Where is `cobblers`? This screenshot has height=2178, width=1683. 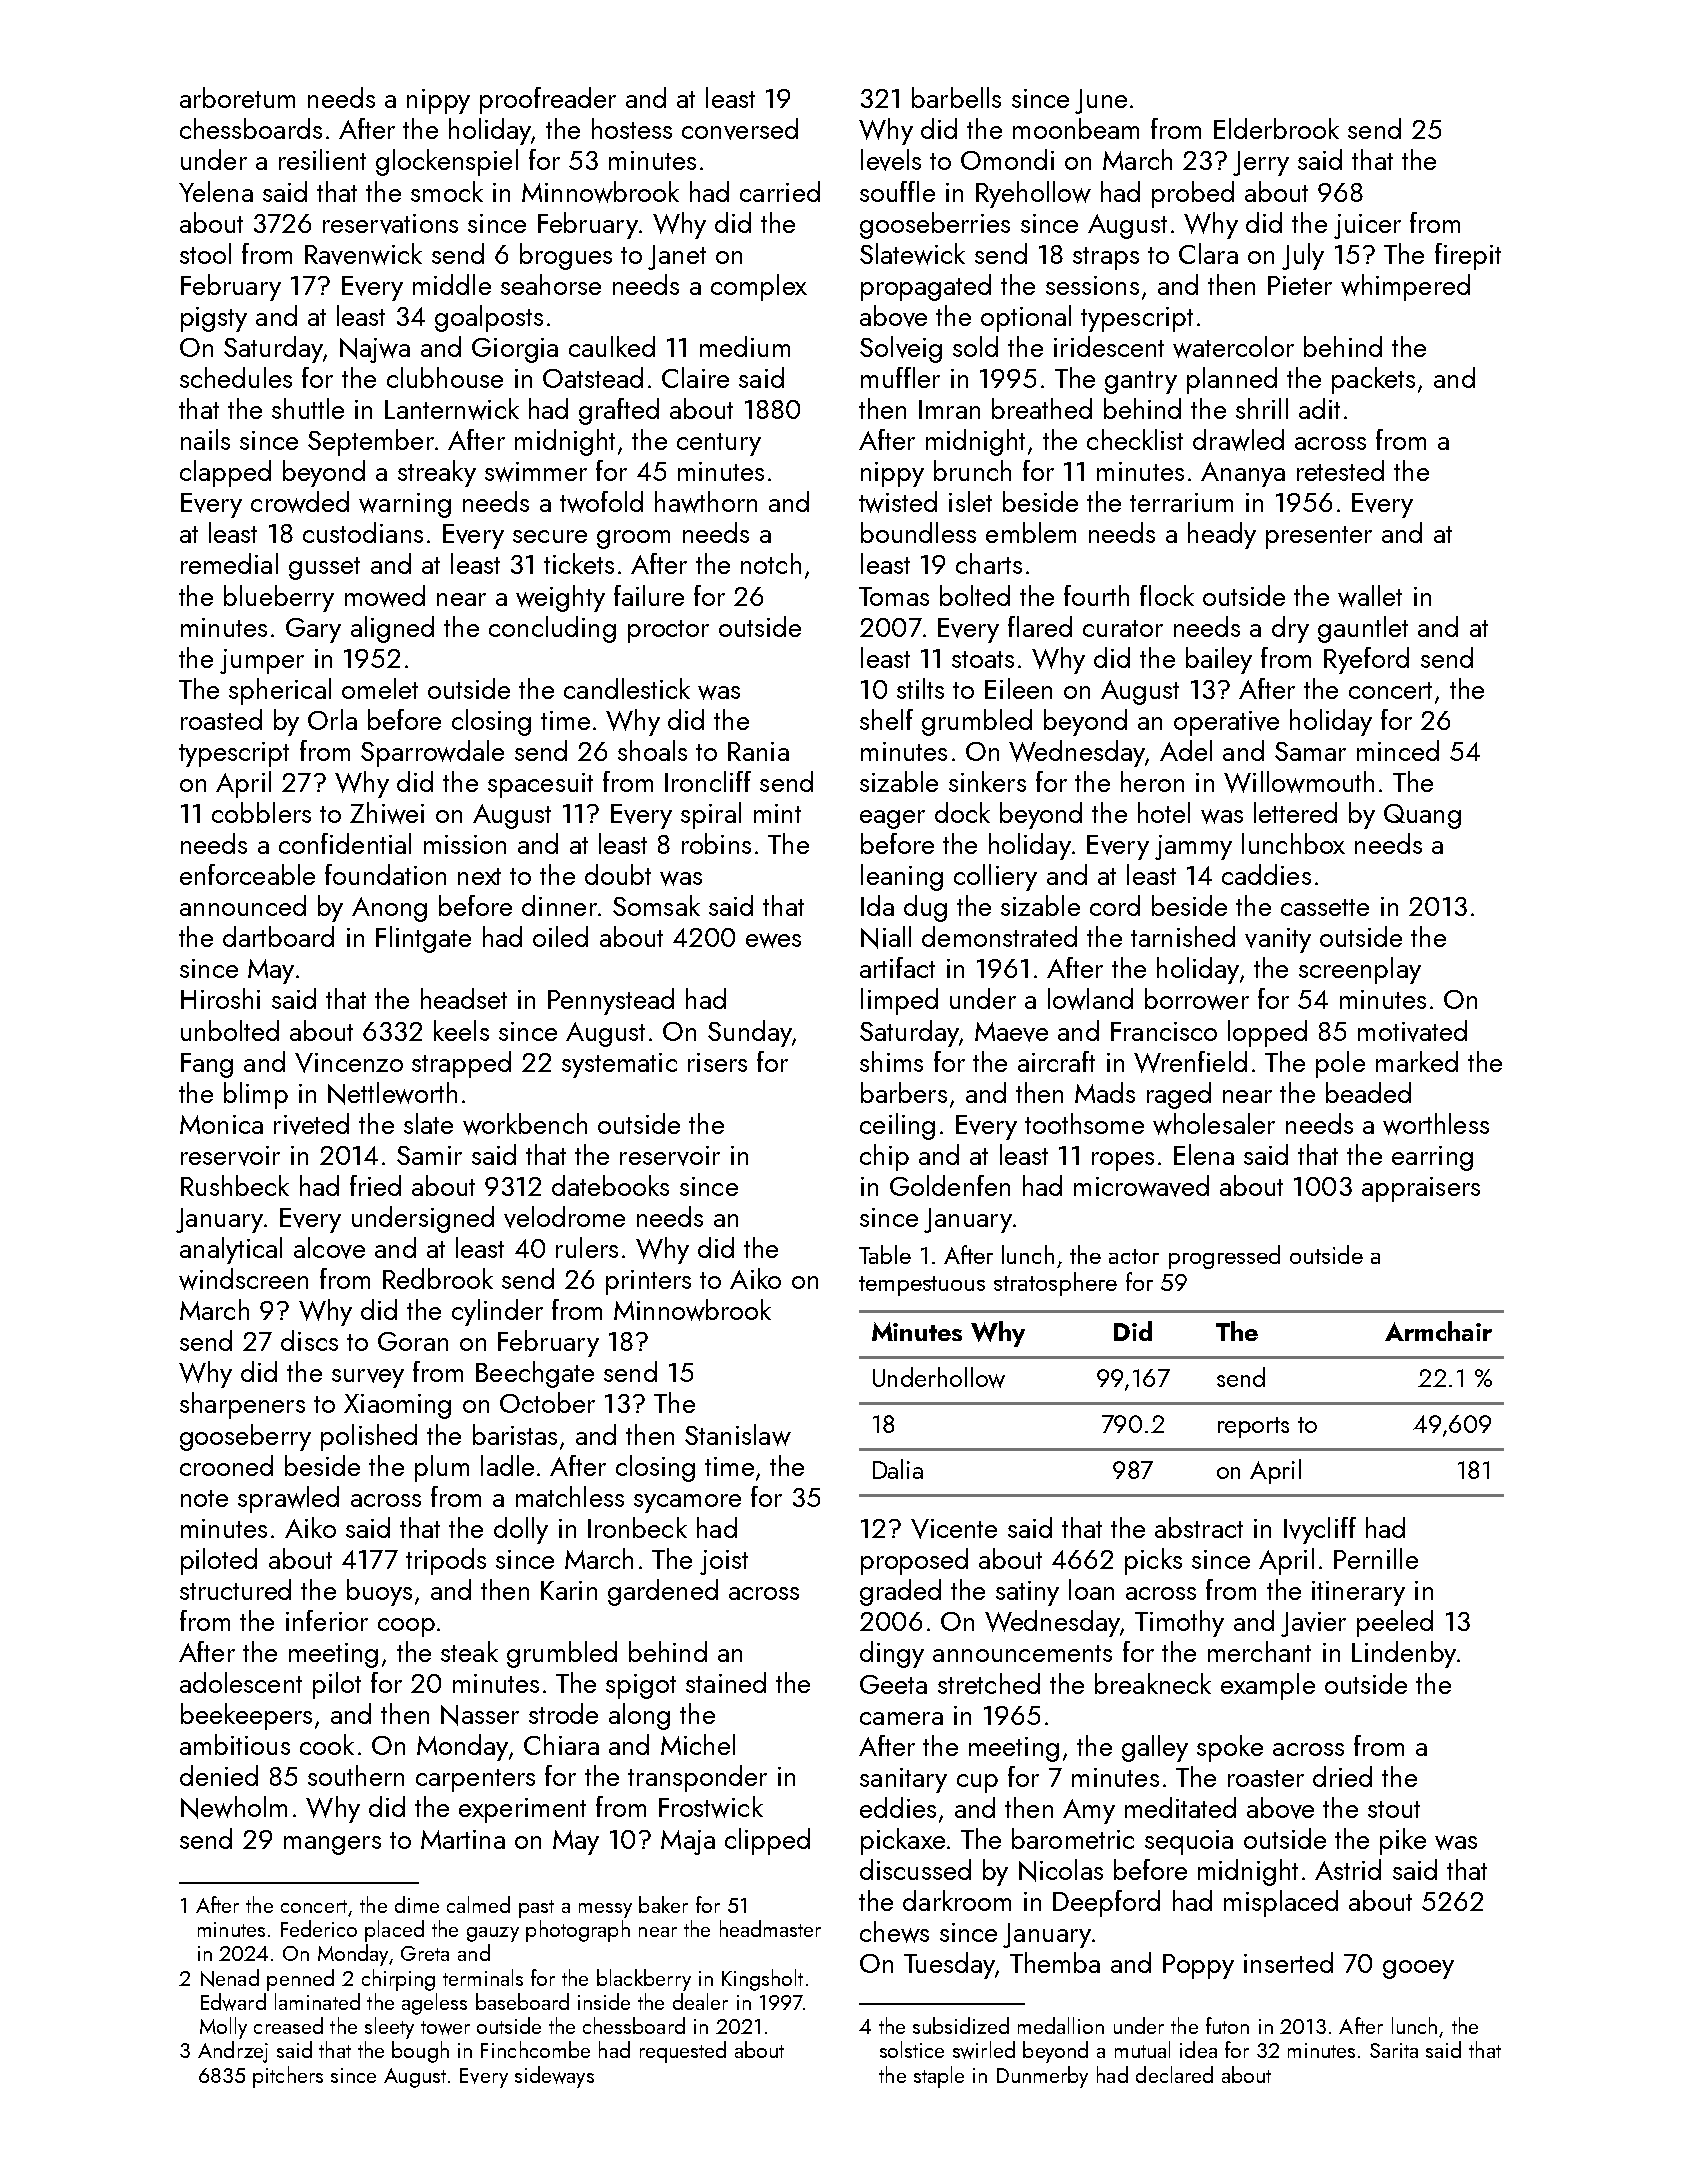 cobblers is located at coordinates (261, 812).
